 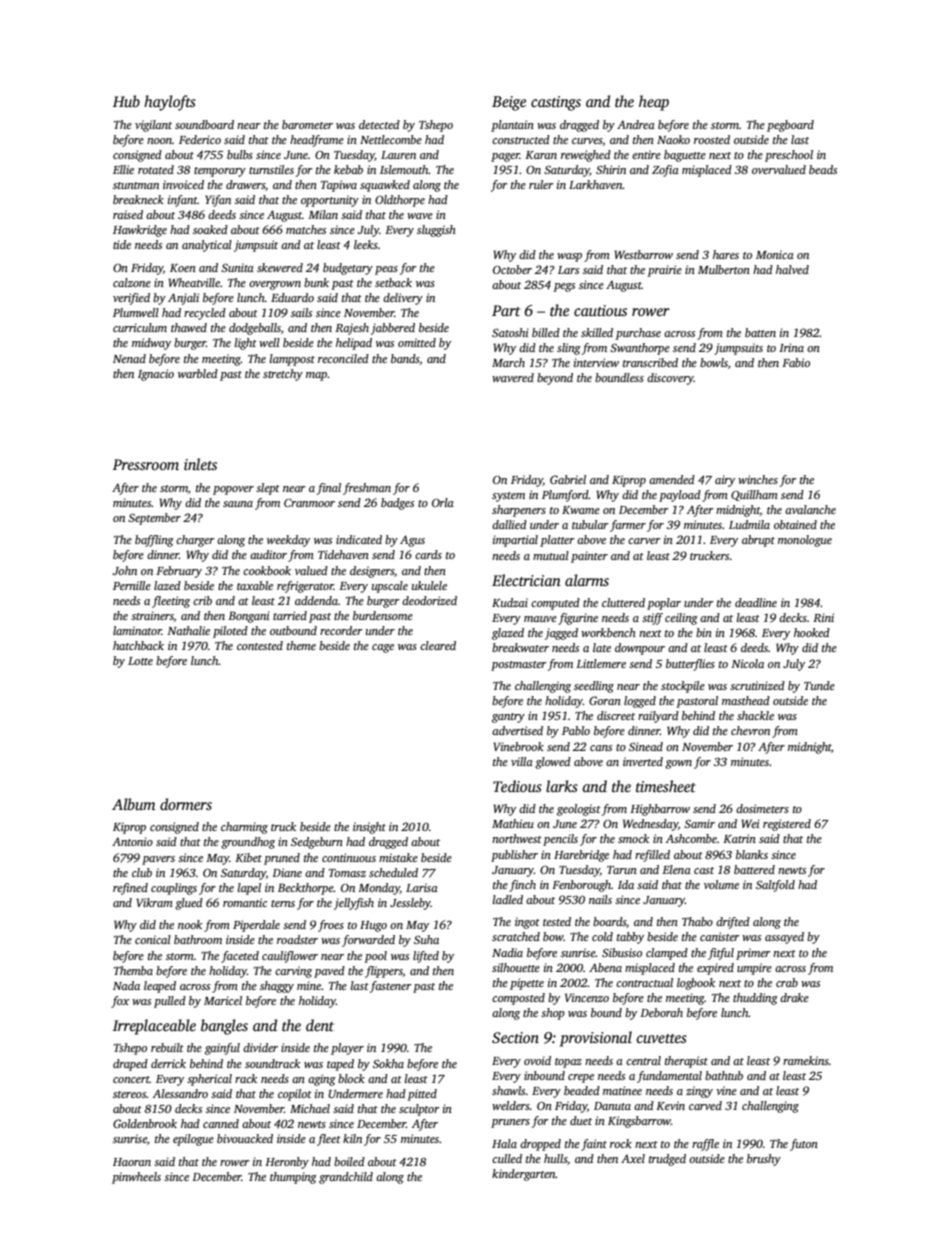 What do you see at coordinates (654, 103) in the screenshot?
I see `heap` at bounding box center [654, 103].
